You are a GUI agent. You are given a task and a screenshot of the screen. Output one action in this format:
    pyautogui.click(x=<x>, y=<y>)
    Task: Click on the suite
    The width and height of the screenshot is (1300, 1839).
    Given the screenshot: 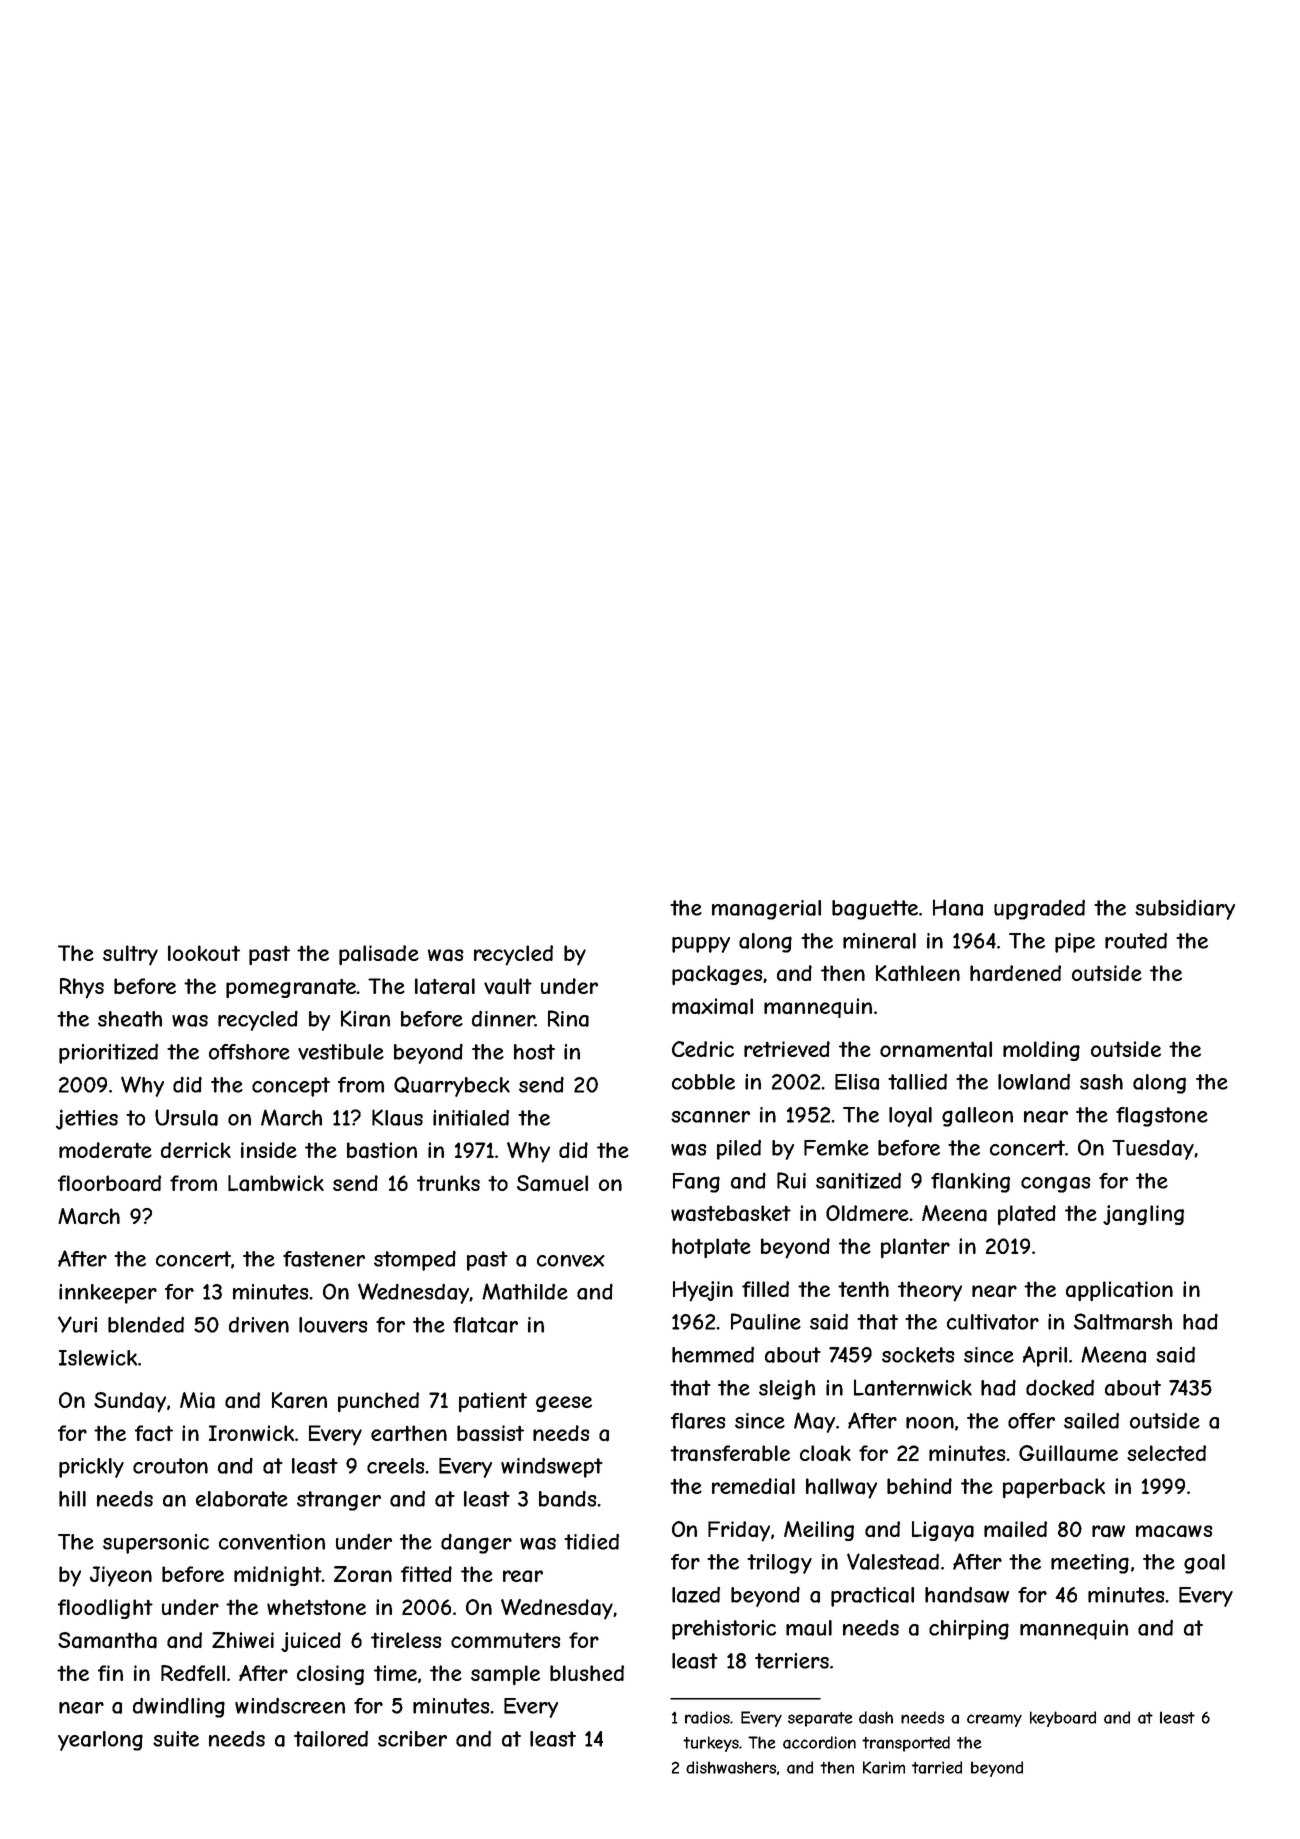 What is the action you would take?
    pyautogui.click(x=176, y=1739)
